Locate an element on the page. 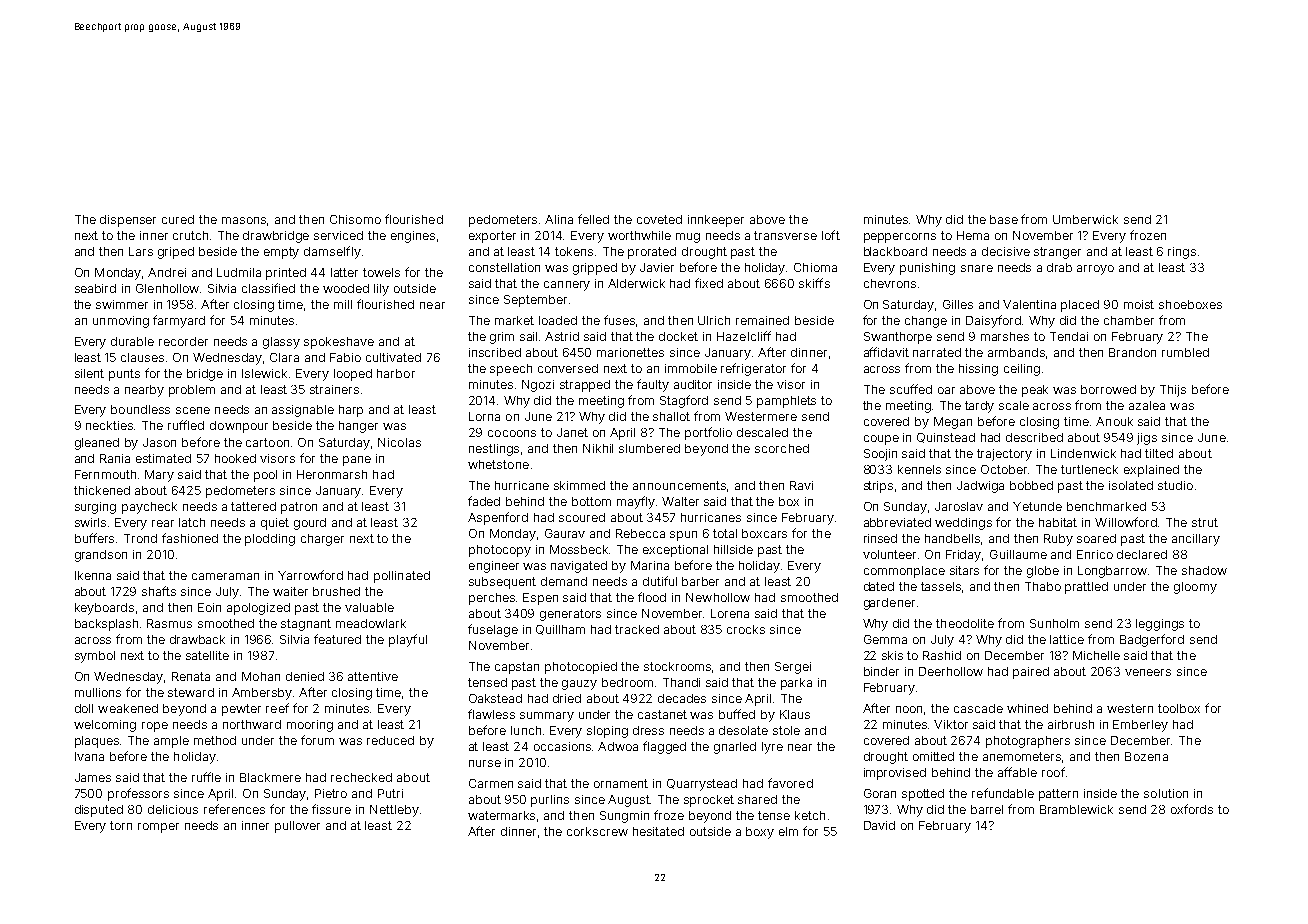 The image size is (1308, 924). September is located at coordinates (535, 301).
